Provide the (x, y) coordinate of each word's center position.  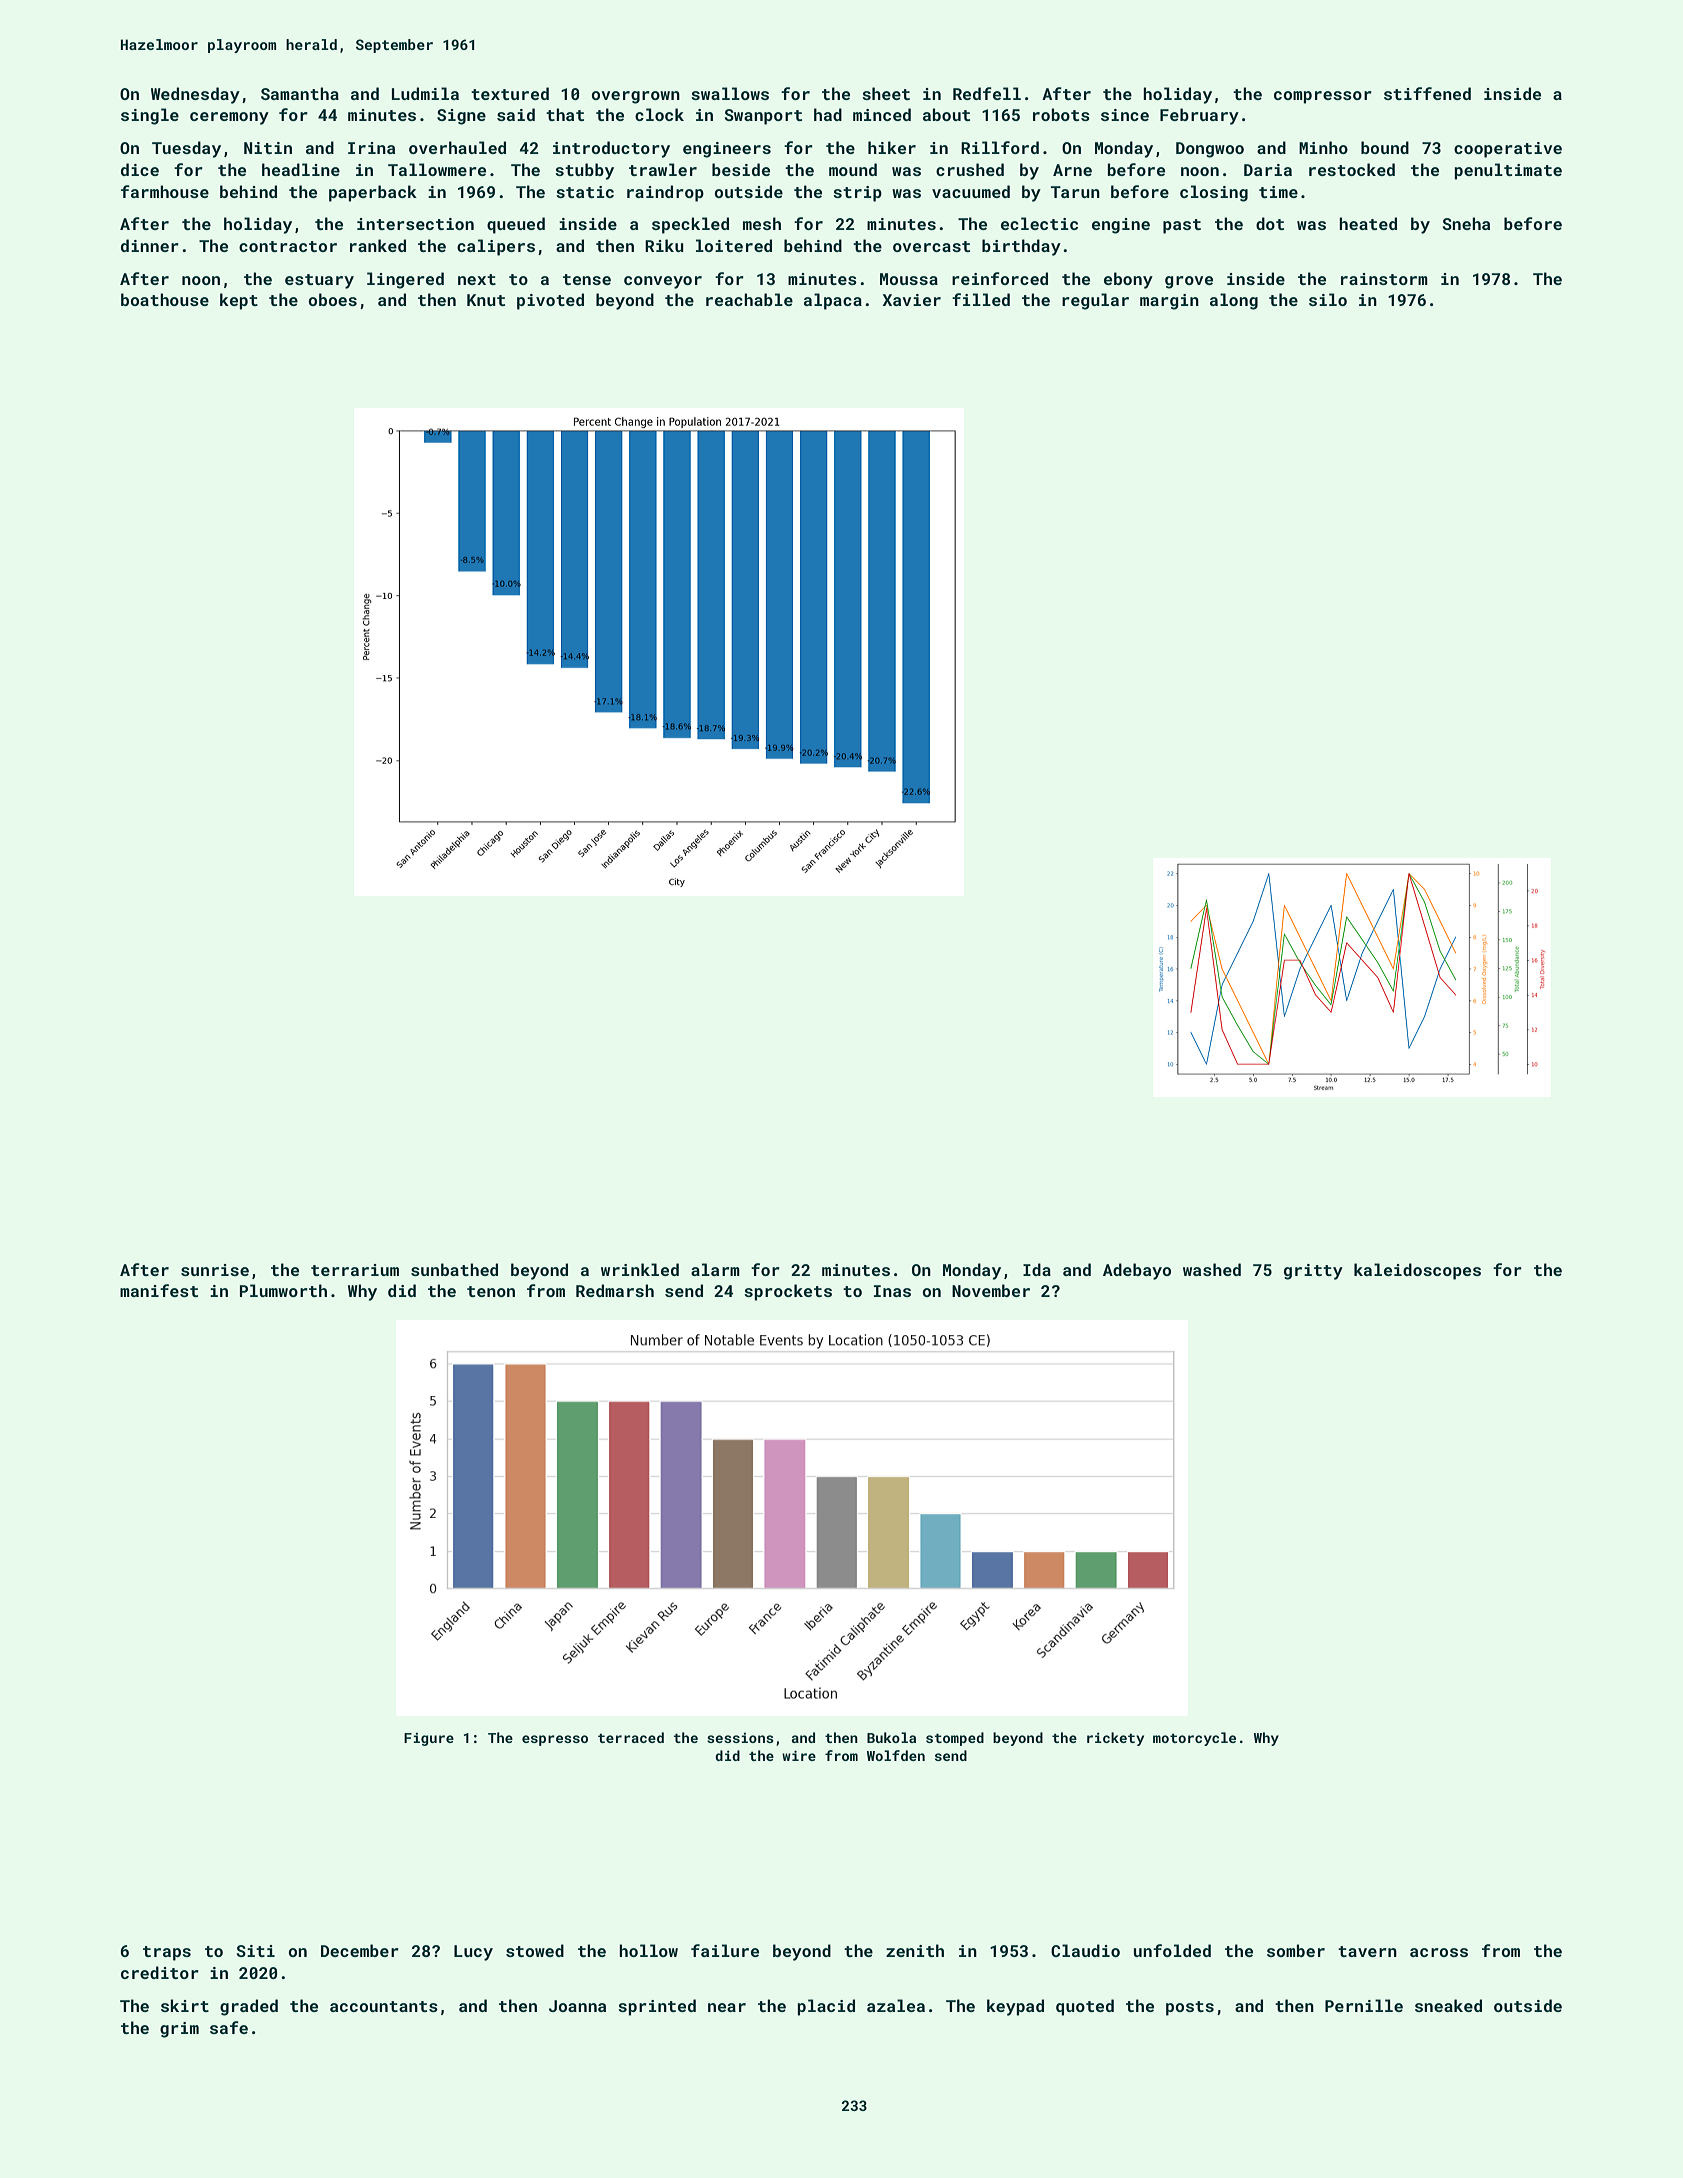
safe (229, 2027)
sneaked (1448, 2005)
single (150, 116)
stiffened (1427, 93)
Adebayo (1137, 1271)
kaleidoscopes (1417, 1271)
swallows (730, 93)
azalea (896, 2005)
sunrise (215, 1270)
